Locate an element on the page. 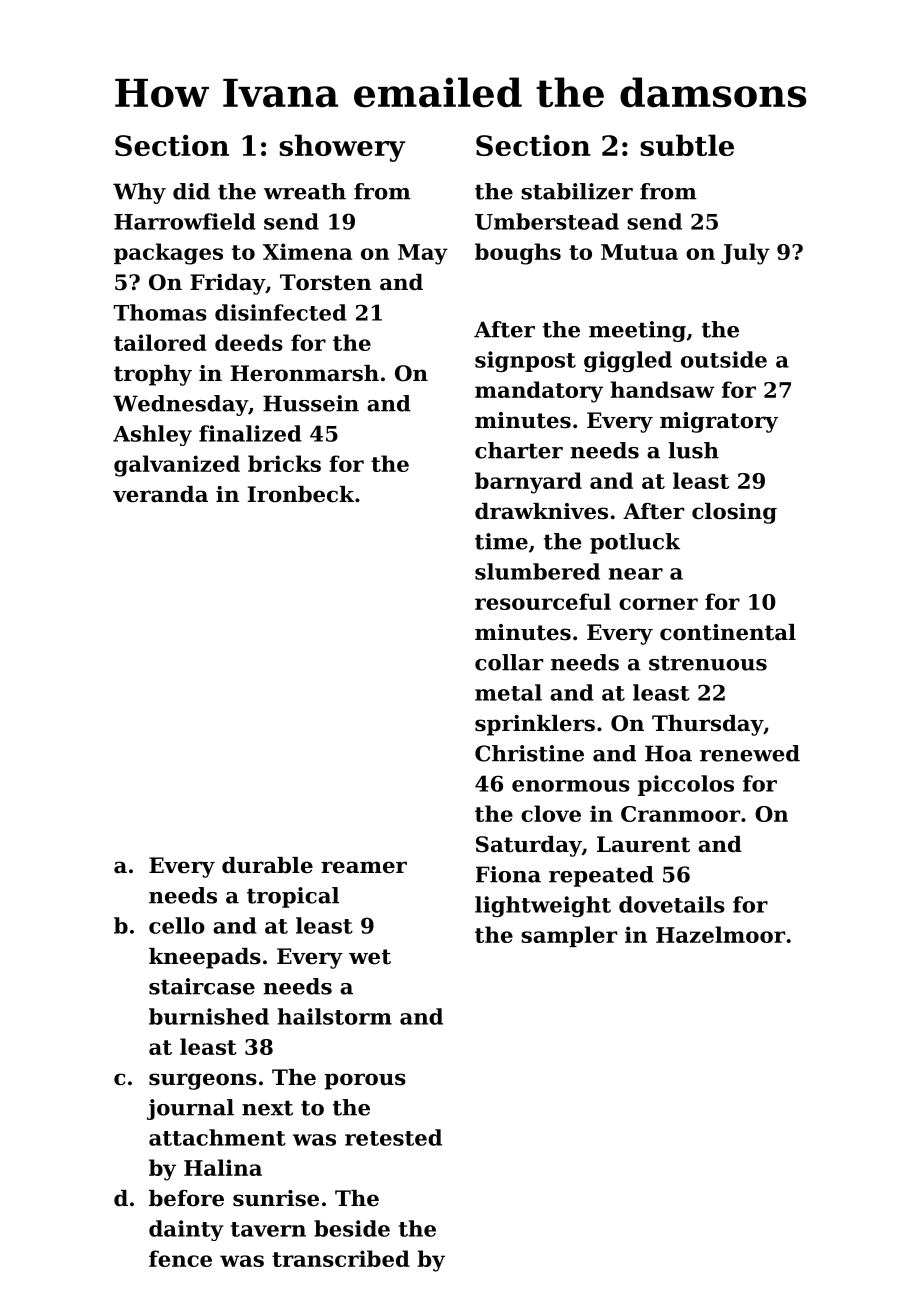 The width and height of the document is (924, 1314). subtle is located at coordinates (687, 145).
